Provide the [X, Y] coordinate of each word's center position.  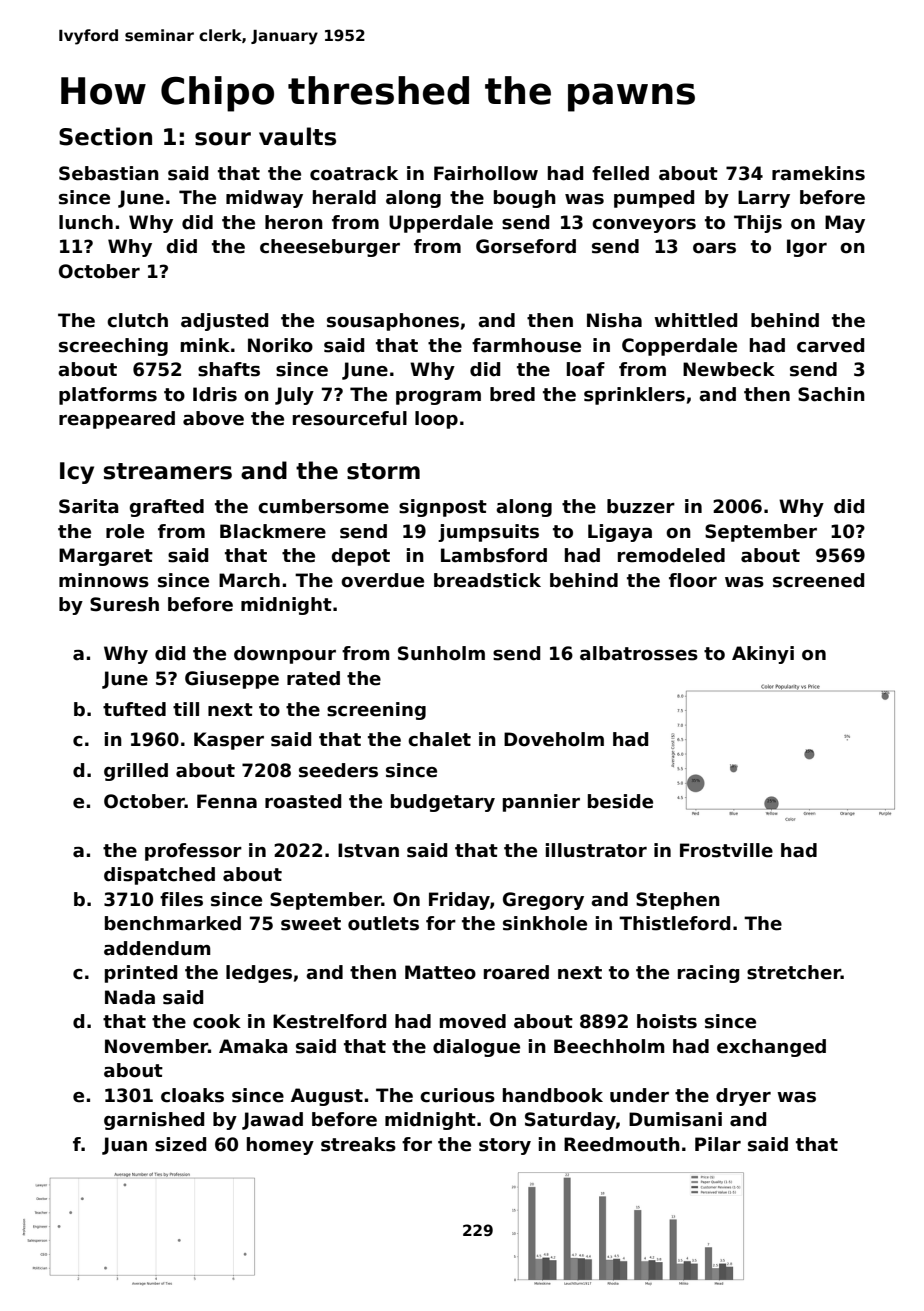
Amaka [253, 1046]
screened [818, 580]
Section [105, 136]
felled [620, 173]
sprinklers [634, 396]
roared [516, 972]
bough [525, 199]
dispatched [159, 876]
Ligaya [620, 533]
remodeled [671, 555]
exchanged [771, 1048]
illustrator [596, 850]
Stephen [678, 901]
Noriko [280, 345]
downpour [285, 655]
